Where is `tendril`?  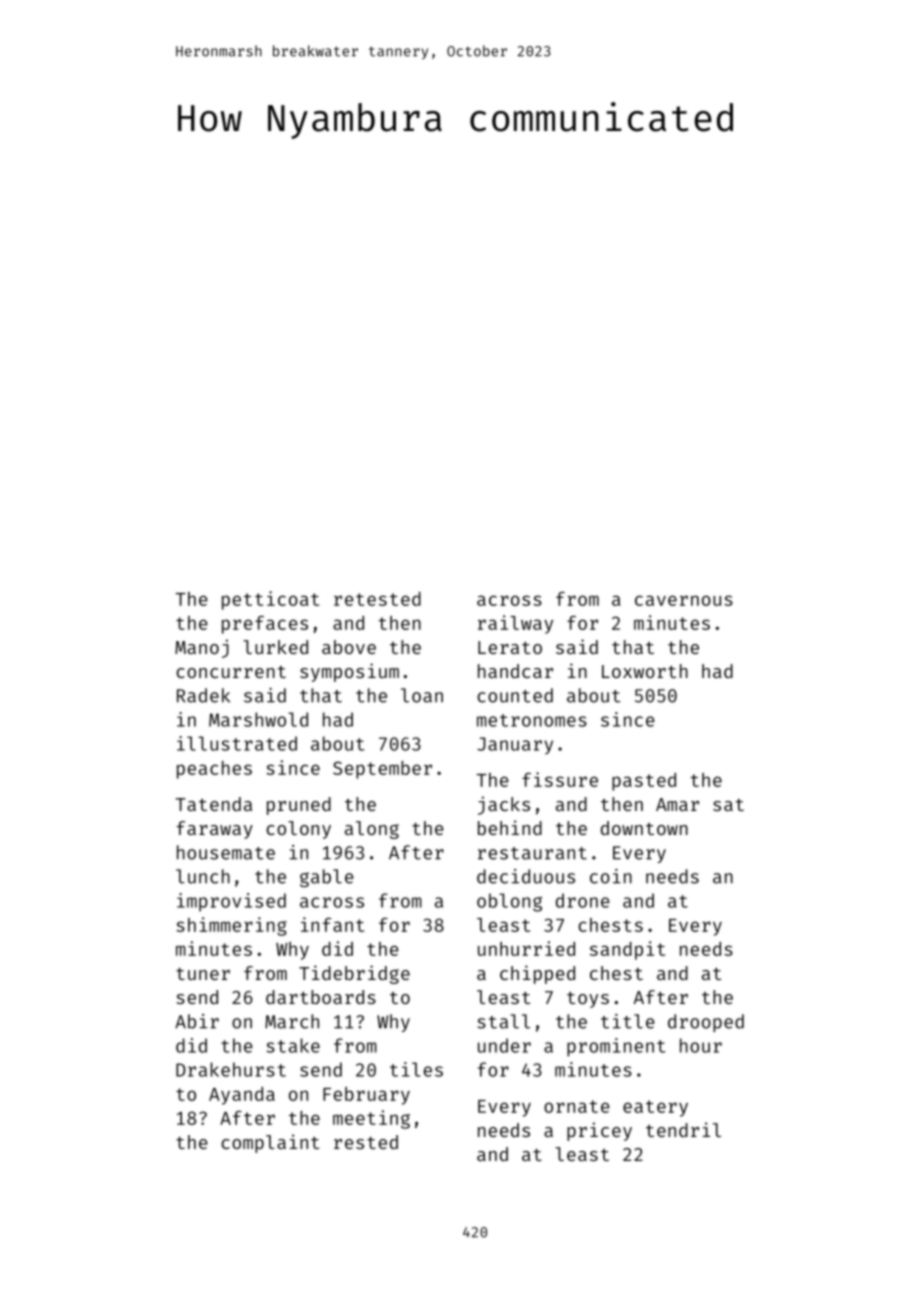
tendril is located at coordinates (683, 1129).
